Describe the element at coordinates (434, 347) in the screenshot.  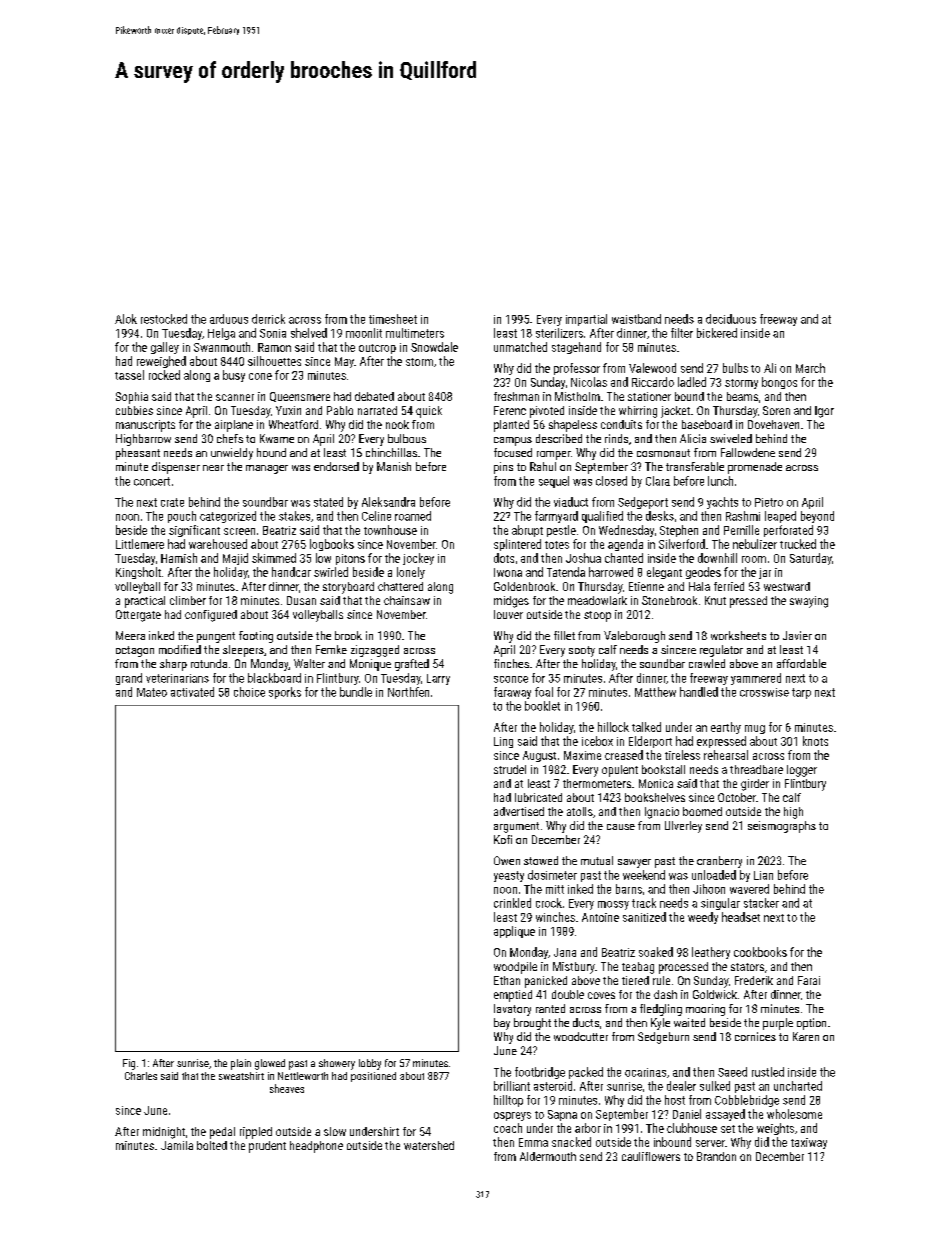
I see `Snowdale` at that location.
